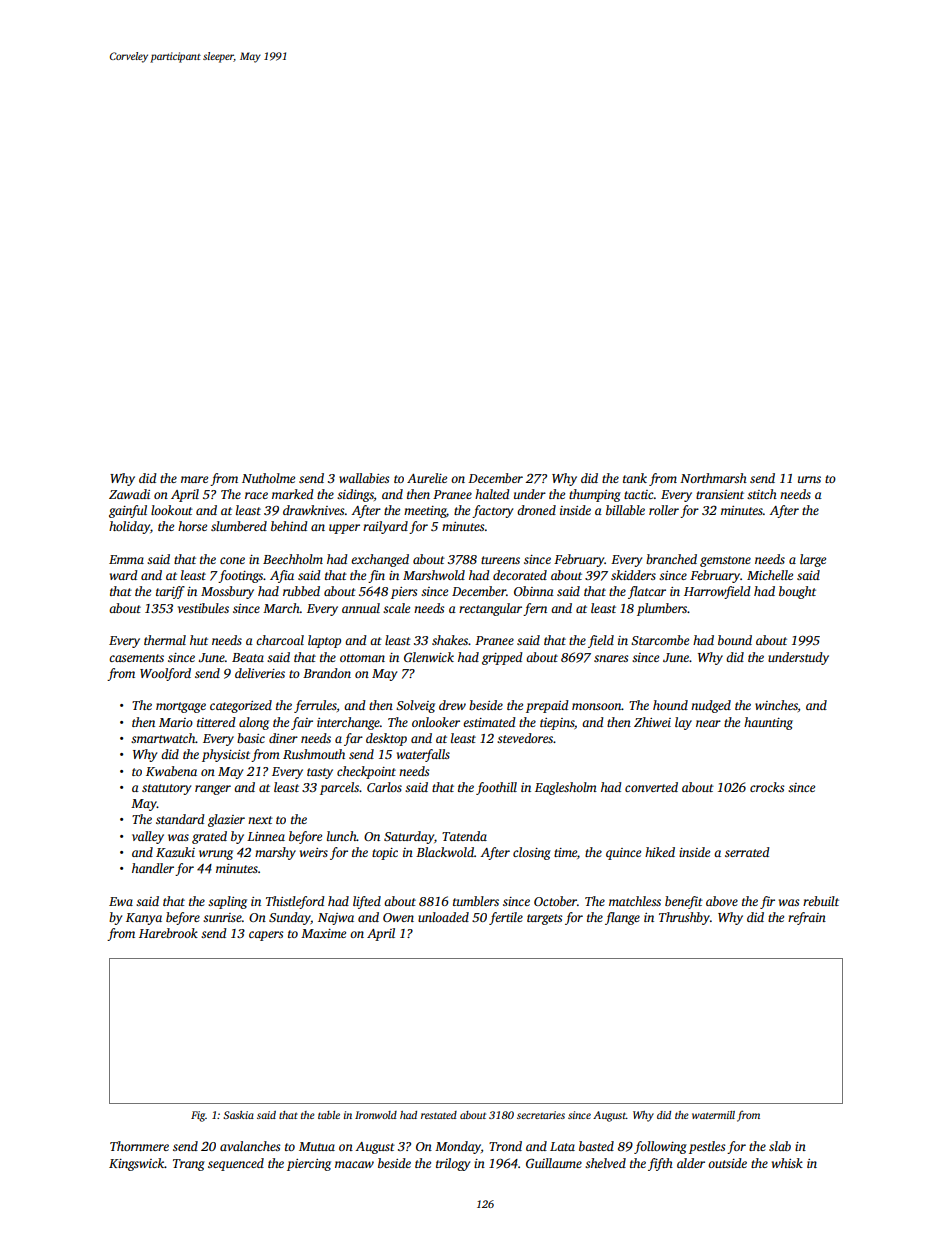  What do you see at coordinates (809, 479) in the document?
I see `urns` at bounding box center [809, 479].
